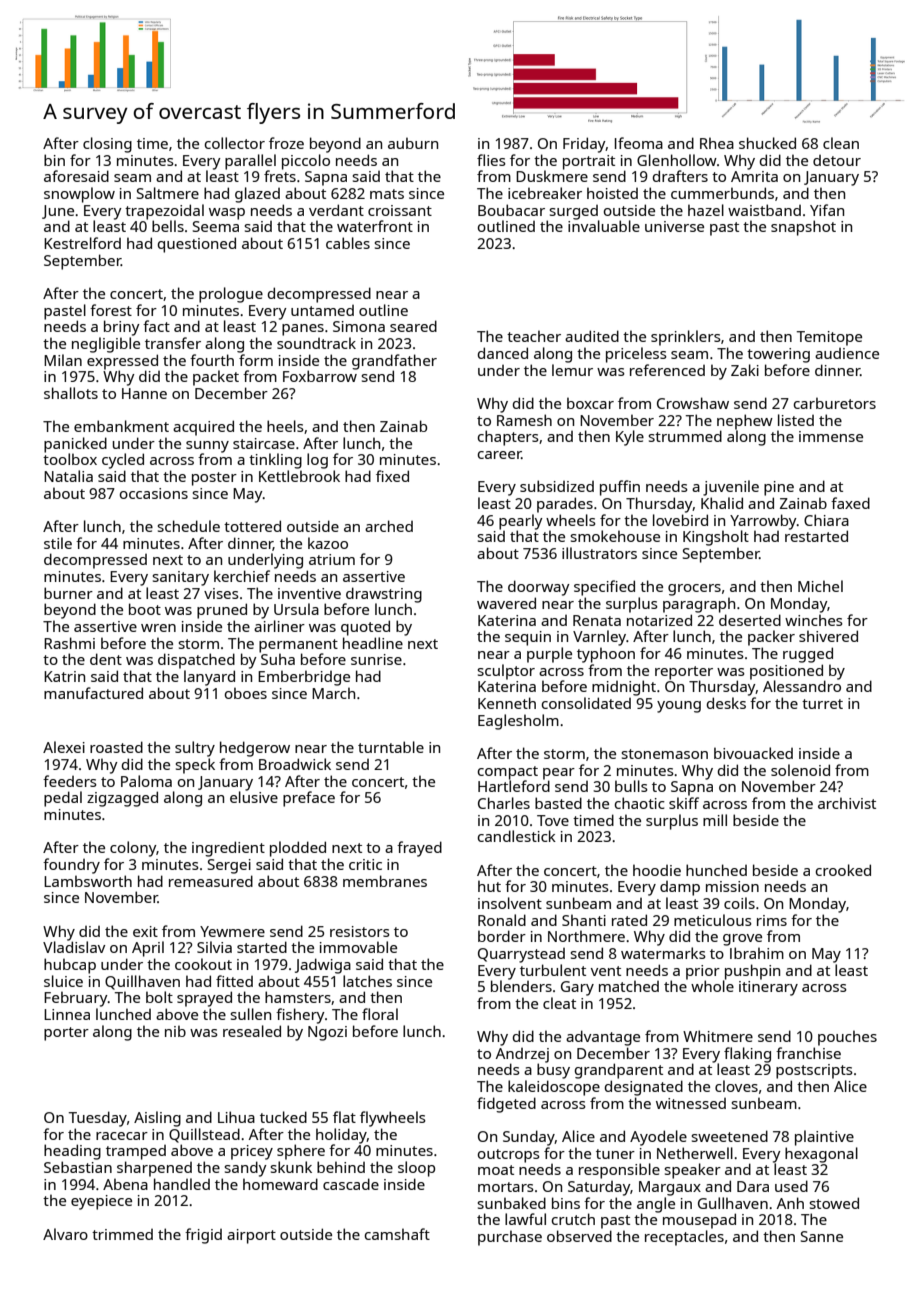 Image resolution: width=924 pixels, height=1308 pixels. I want to click on Hanne, so click(144, 393).
